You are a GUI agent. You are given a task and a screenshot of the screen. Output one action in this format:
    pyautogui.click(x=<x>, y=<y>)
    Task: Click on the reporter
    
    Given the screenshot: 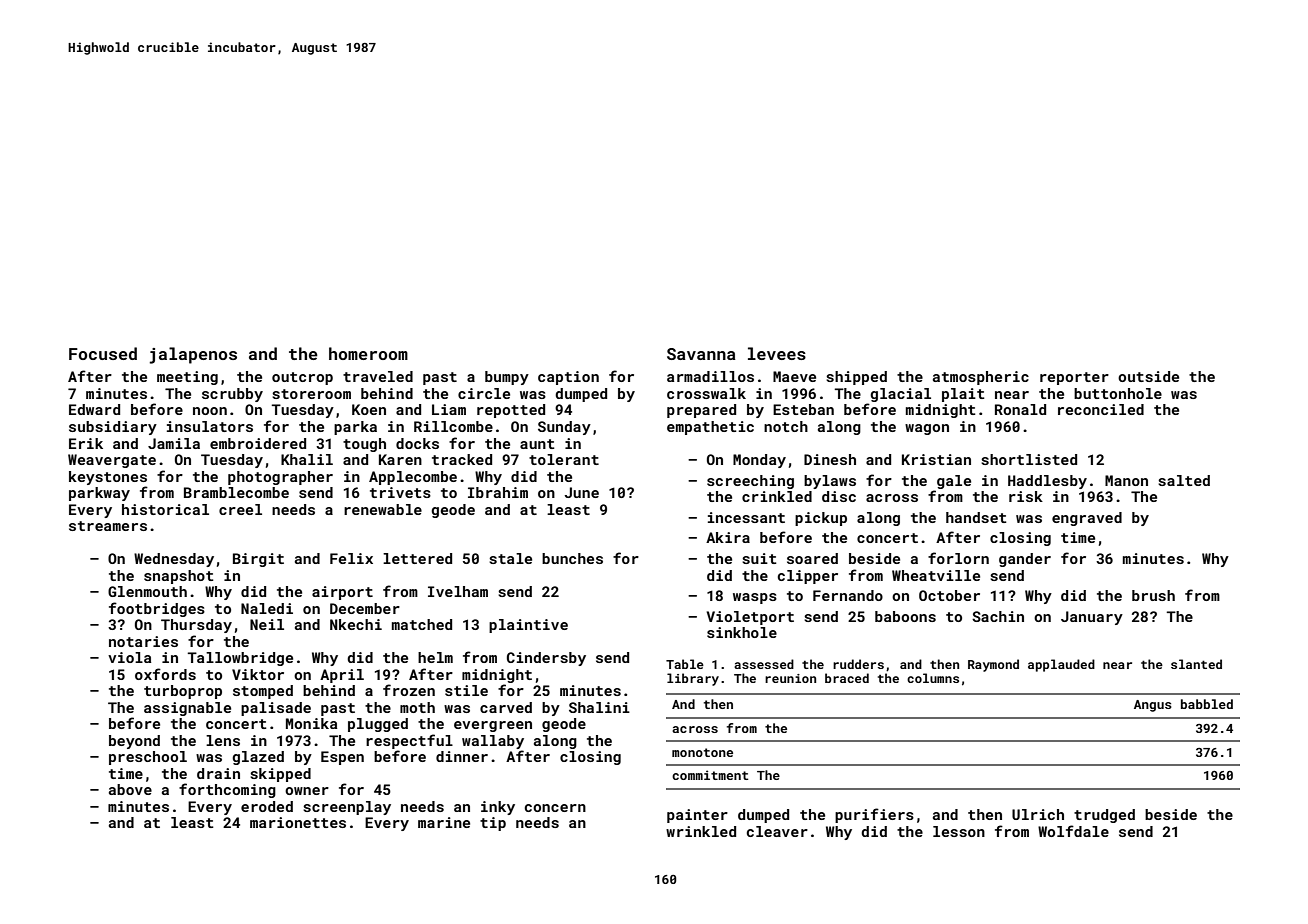 What is the action you would take?
    pyautogui.click(x=1074, y=378)
